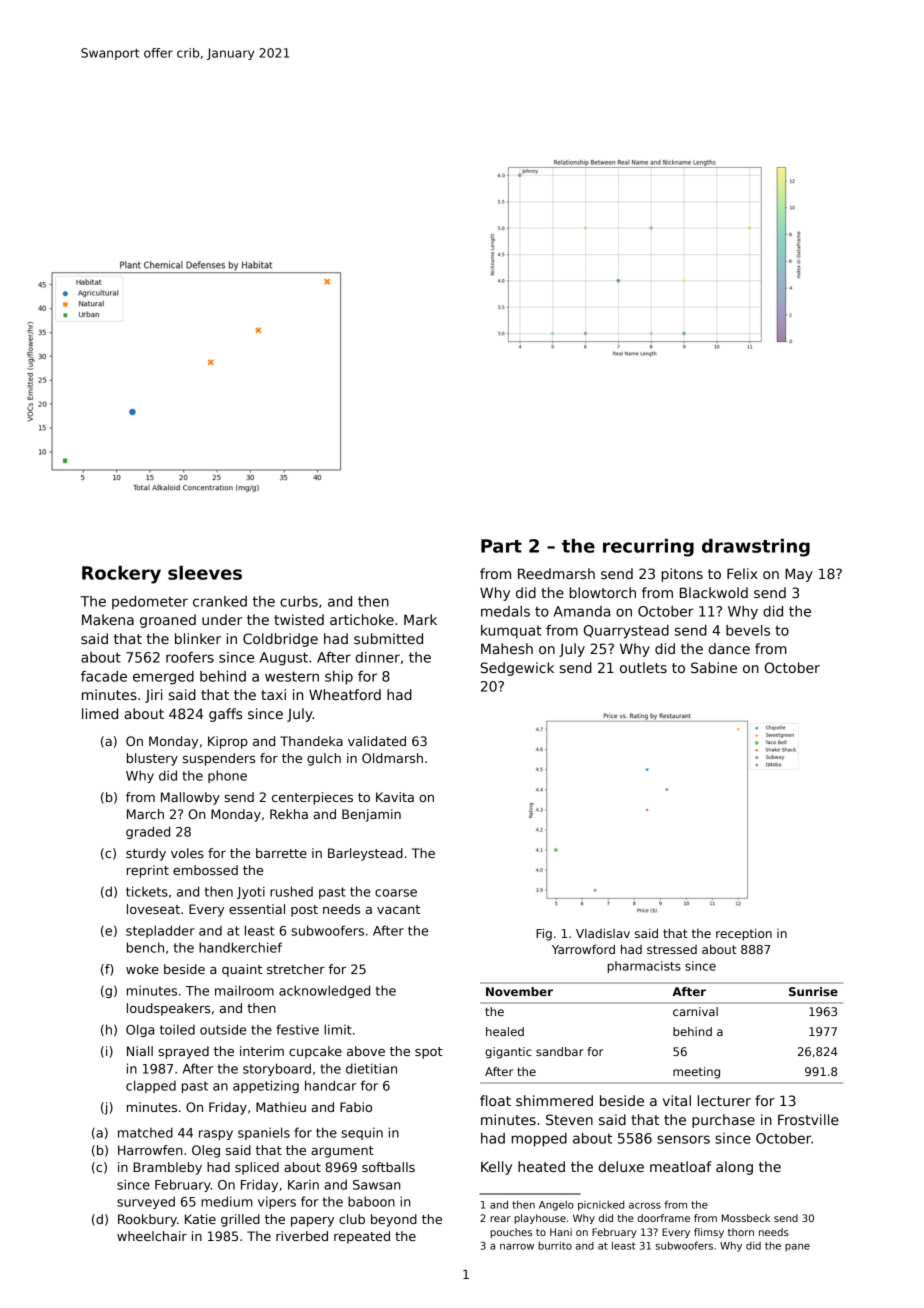  Describe the element at coordinates (187, 853) in the document. I see `voles` at that location.
